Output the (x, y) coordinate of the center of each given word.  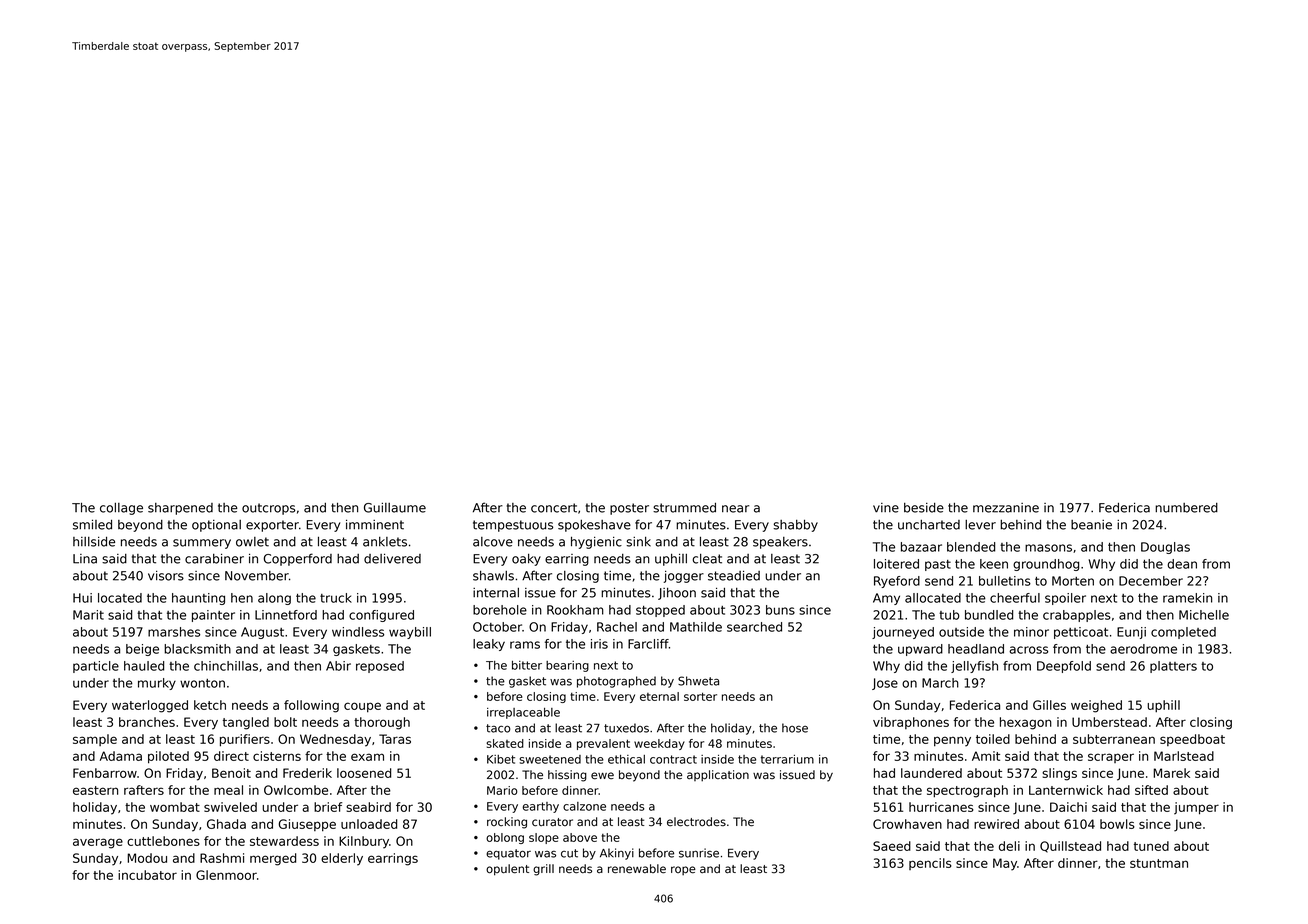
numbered (1186, 508)
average (98, 843)
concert (554, 508)
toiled (993, 739)
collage (121, 509)
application (718, 776)
